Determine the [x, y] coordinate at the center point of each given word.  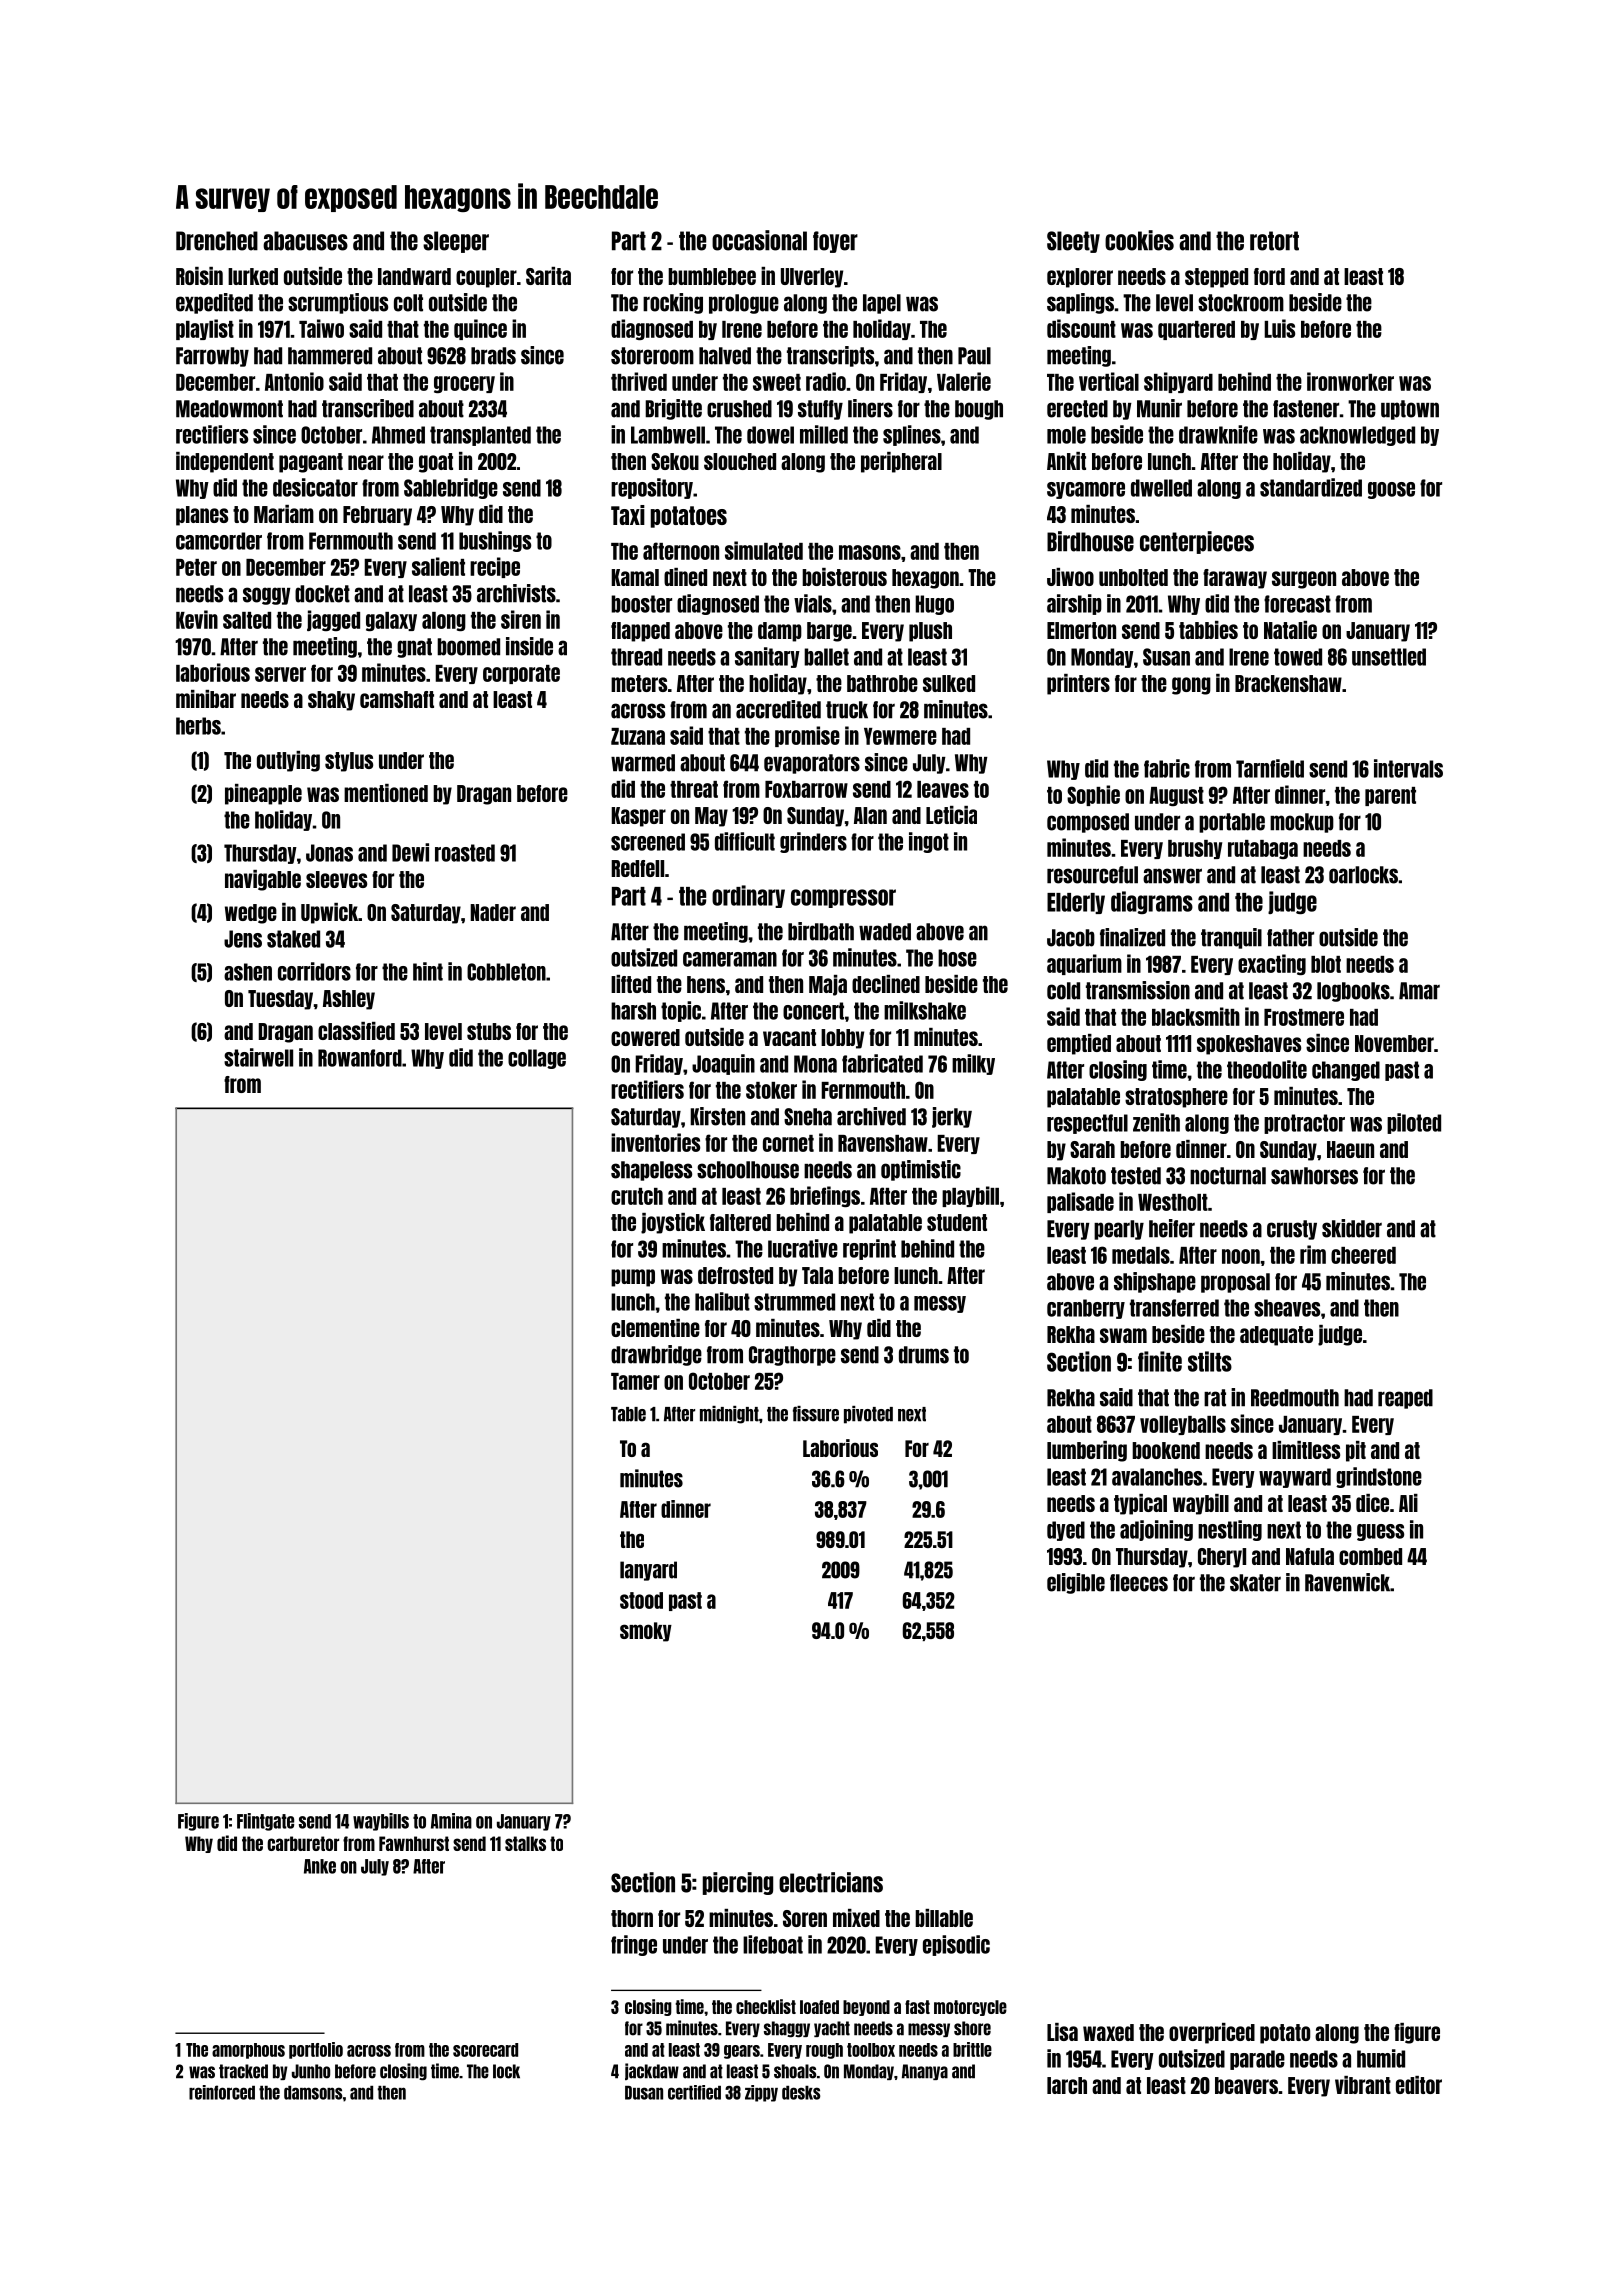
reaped [1405, 1399]
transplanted [480, 436]
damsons [313, 2093]
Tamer [635, 1381]
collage [537, 1059]
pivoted [868, 1415]
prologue [744, 304]
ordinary [748, 896]
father [1290, 938]
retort [1274, 241]
